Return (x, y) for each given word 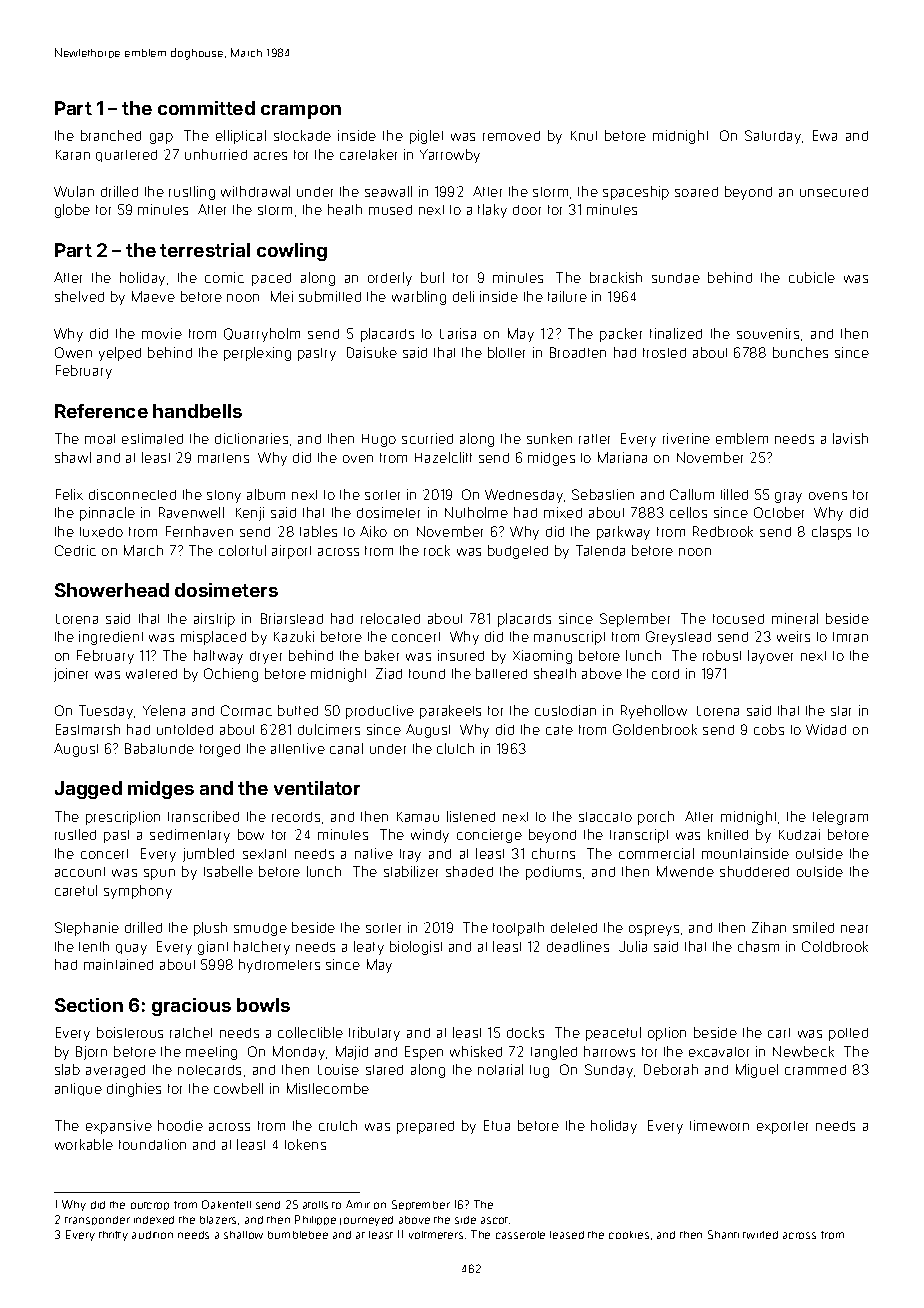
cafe (559, 730)
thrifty (113, 1236)
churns (553, 853)
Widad (826, 729)
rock (437, 550)
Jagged (88, 790)
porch (656, 818)
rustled (75, 834)
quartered (126, 156)
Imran (850, 637)
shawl (73, 457)
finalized (676, 333)
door (527, 210)
